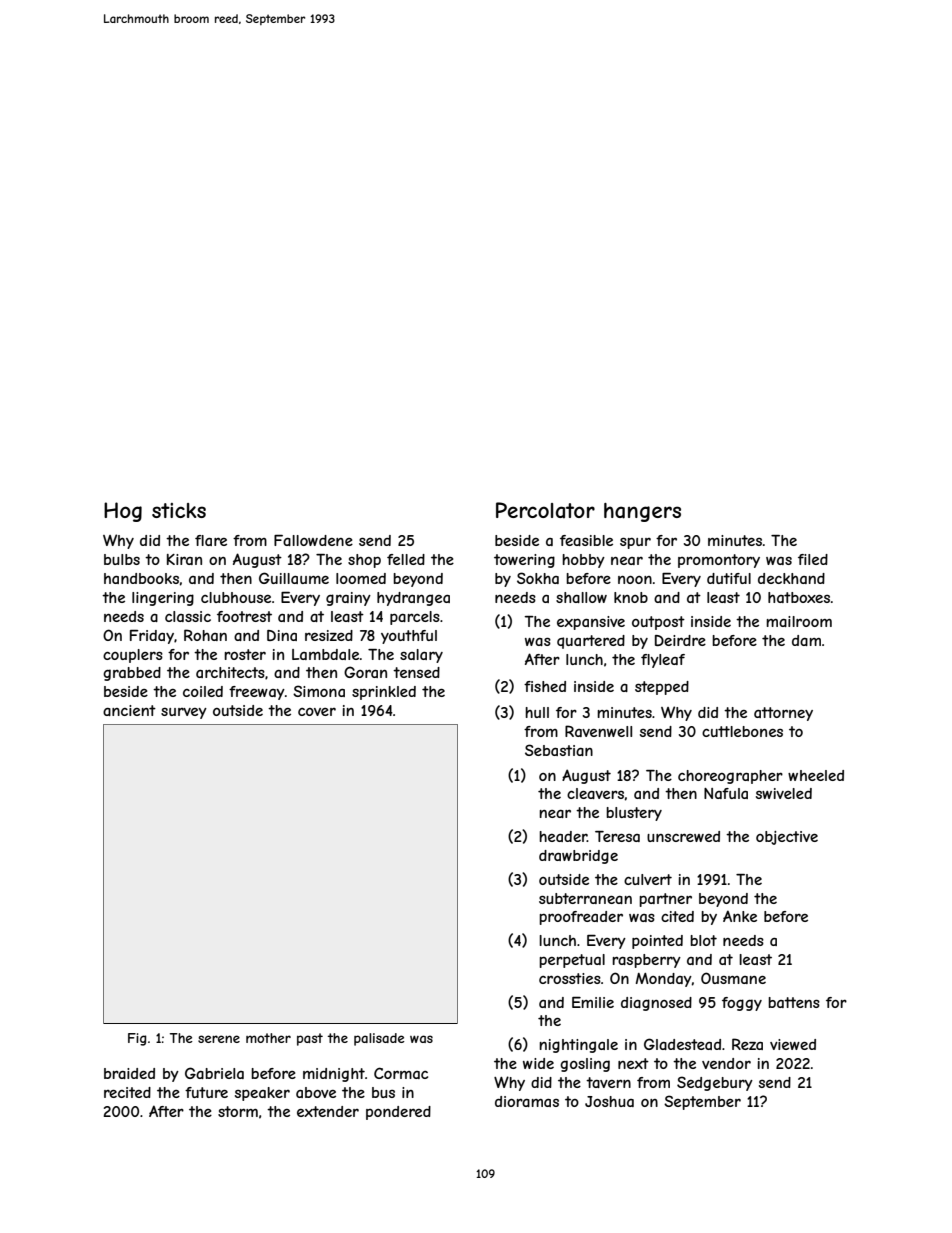  What do you see at coordinates (129, 710) in the screenshot?
I see `ancient` at bounding box center [129, 710].
